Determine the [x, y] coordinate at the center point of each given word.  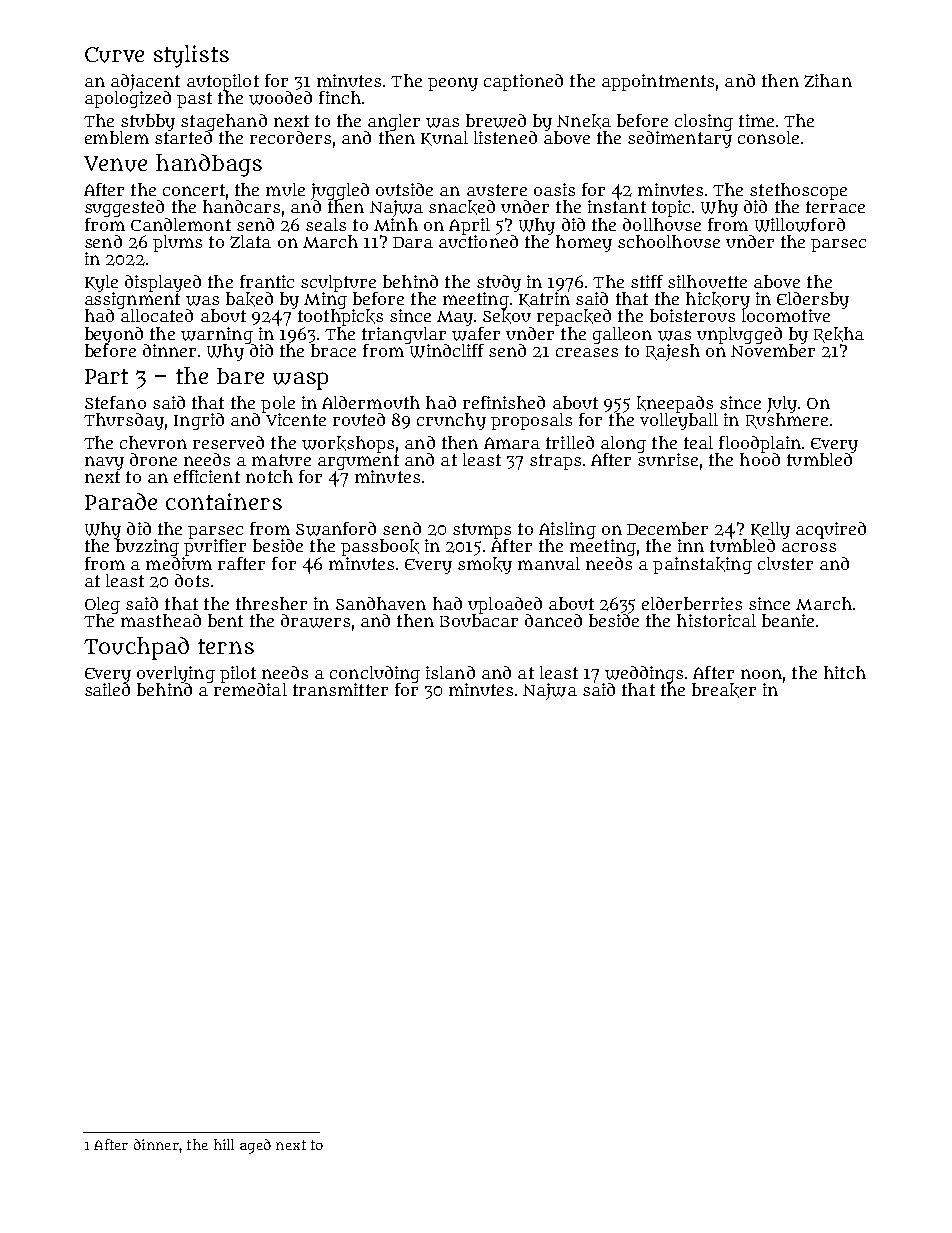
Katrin [544, 299]
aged [255, 1146]
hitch [845, 672]
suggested [124, 208]
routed [359, 419]
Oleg [102, 605]
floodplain [760, 444]
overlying [176, 674]
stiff [647, 281]
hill [224, 1144]
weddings [644, 674]
